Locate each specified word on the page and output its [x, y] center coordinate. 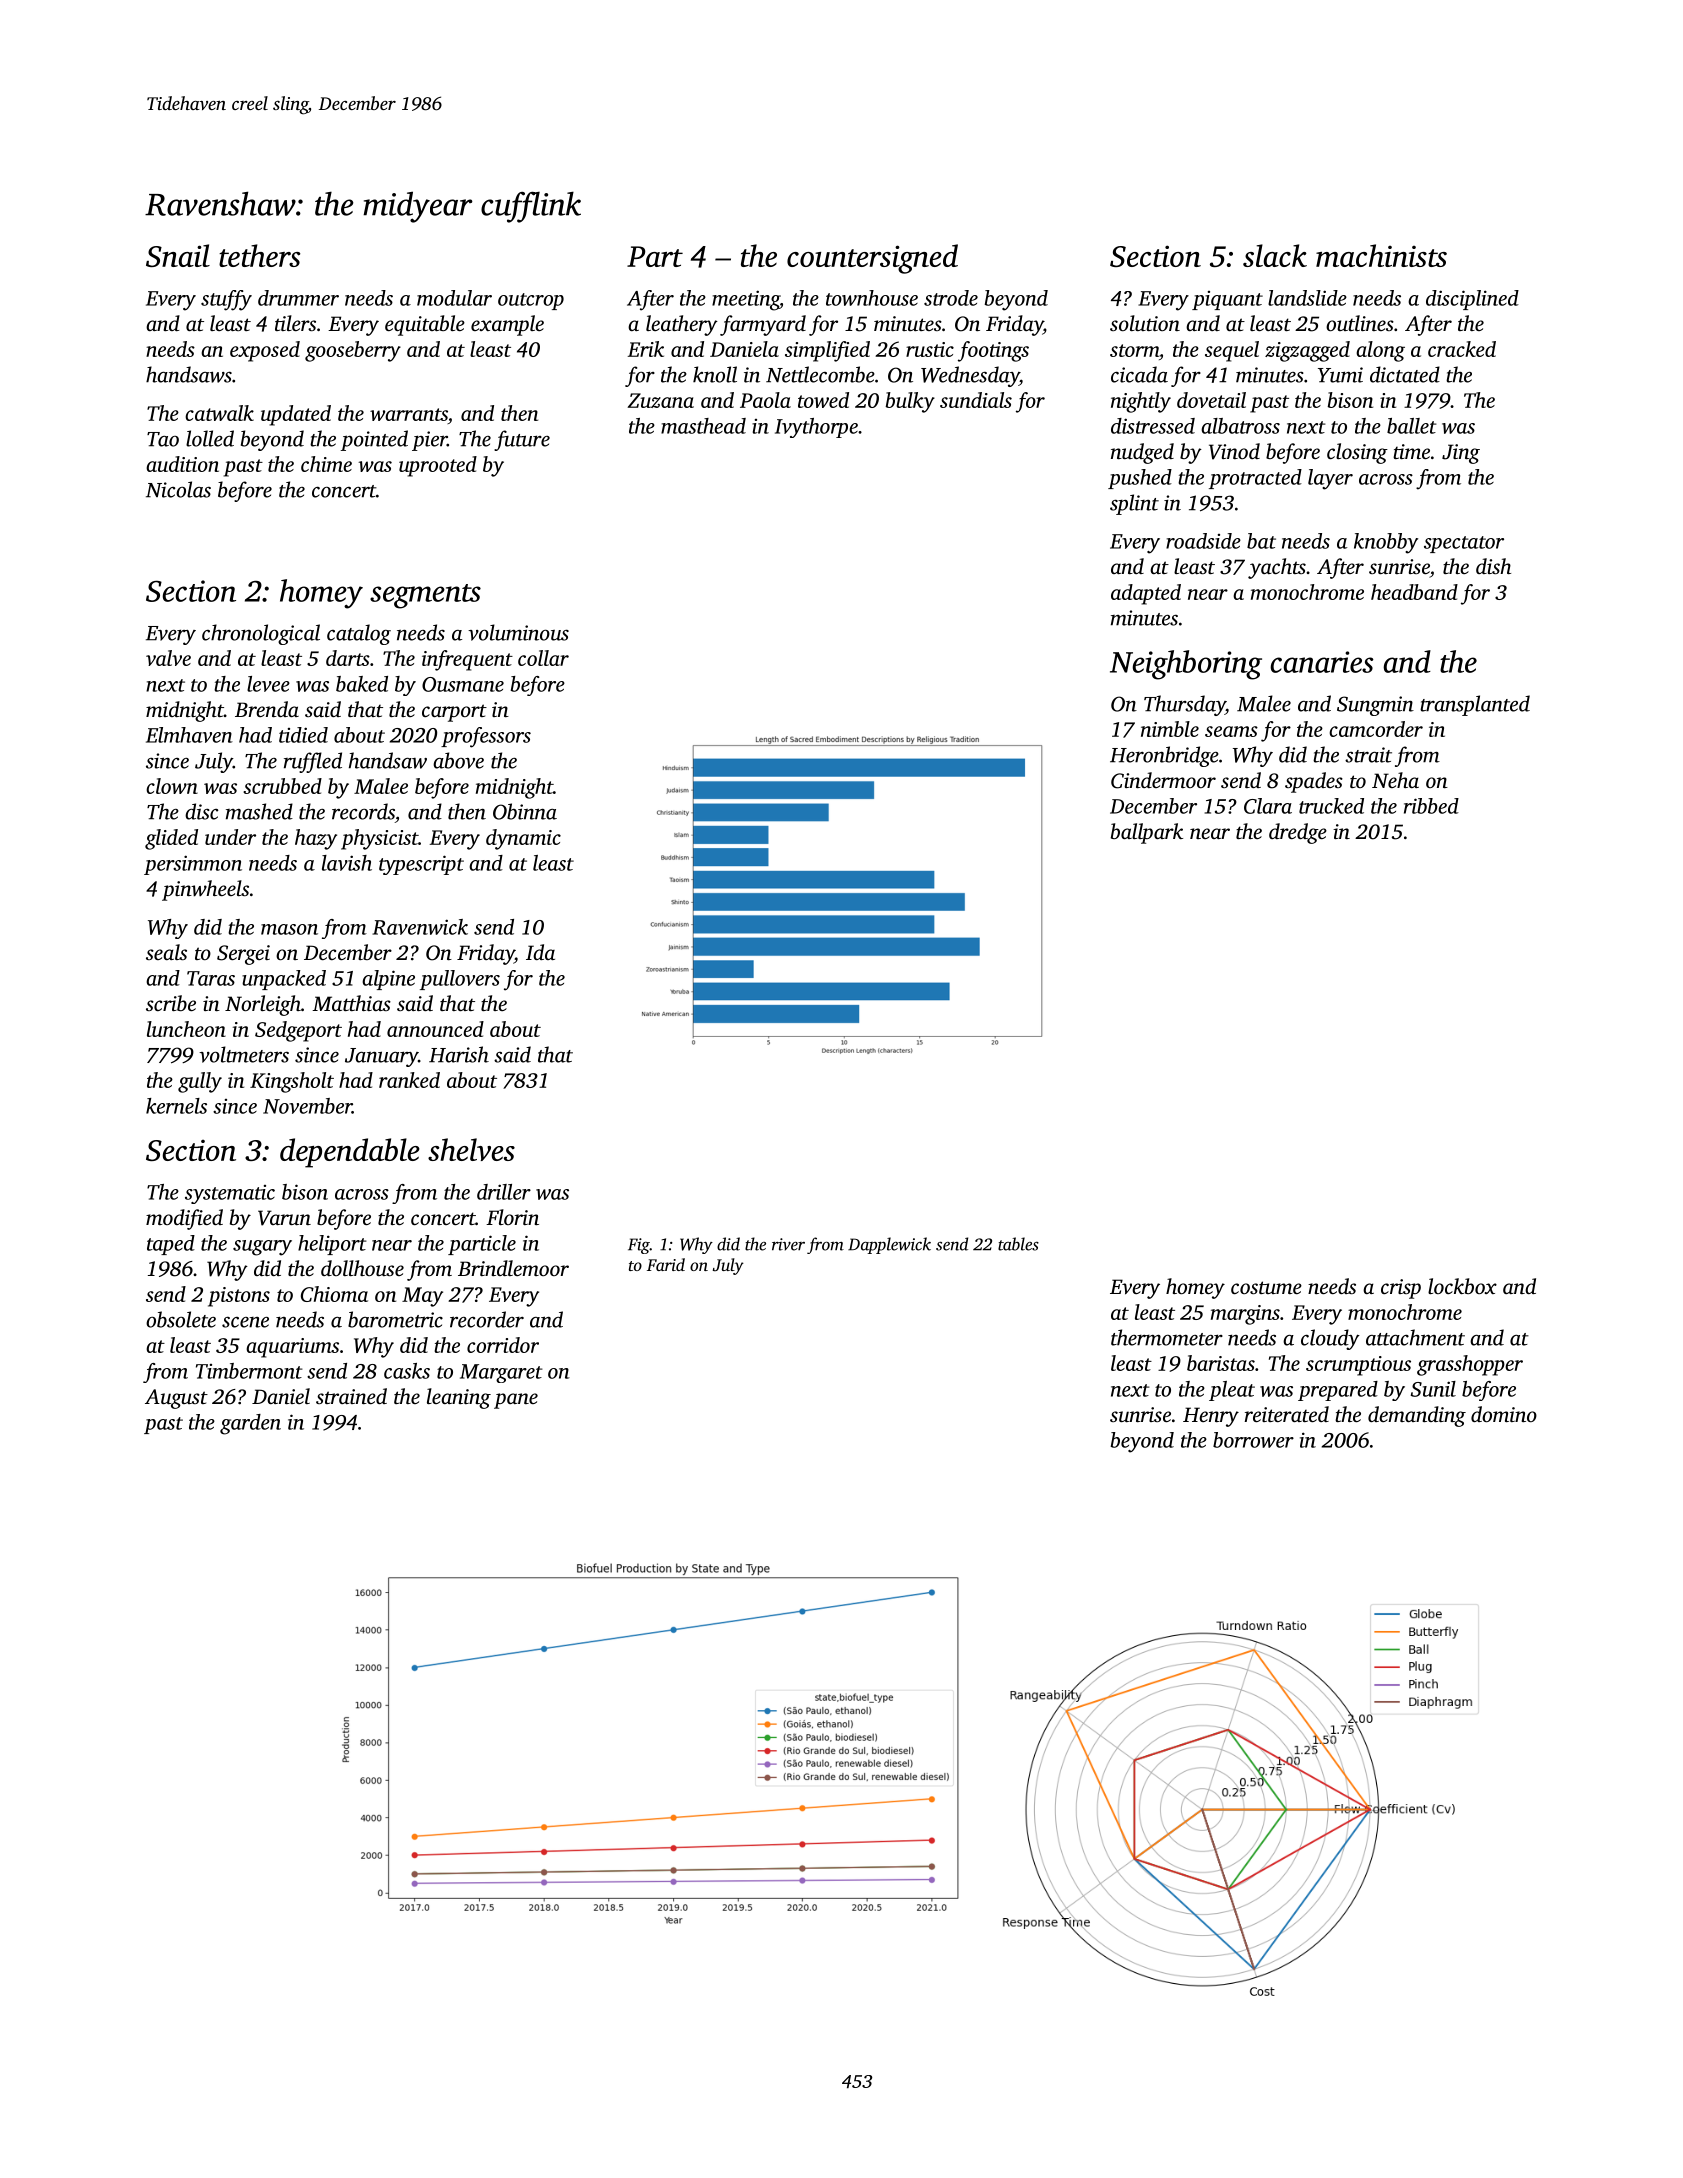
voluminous [518, 632]
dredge [1298, 833]
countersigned [872, 259]
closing [1357, 453]
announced [435, 1029]
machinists [1381, 255]
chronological [261, 634]
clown [172, 786]
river [788, 1244]
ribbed [1431, 806]
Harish [459, 1054]
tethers [259, 255]
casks [407, 1371]
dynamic [523, 839]
